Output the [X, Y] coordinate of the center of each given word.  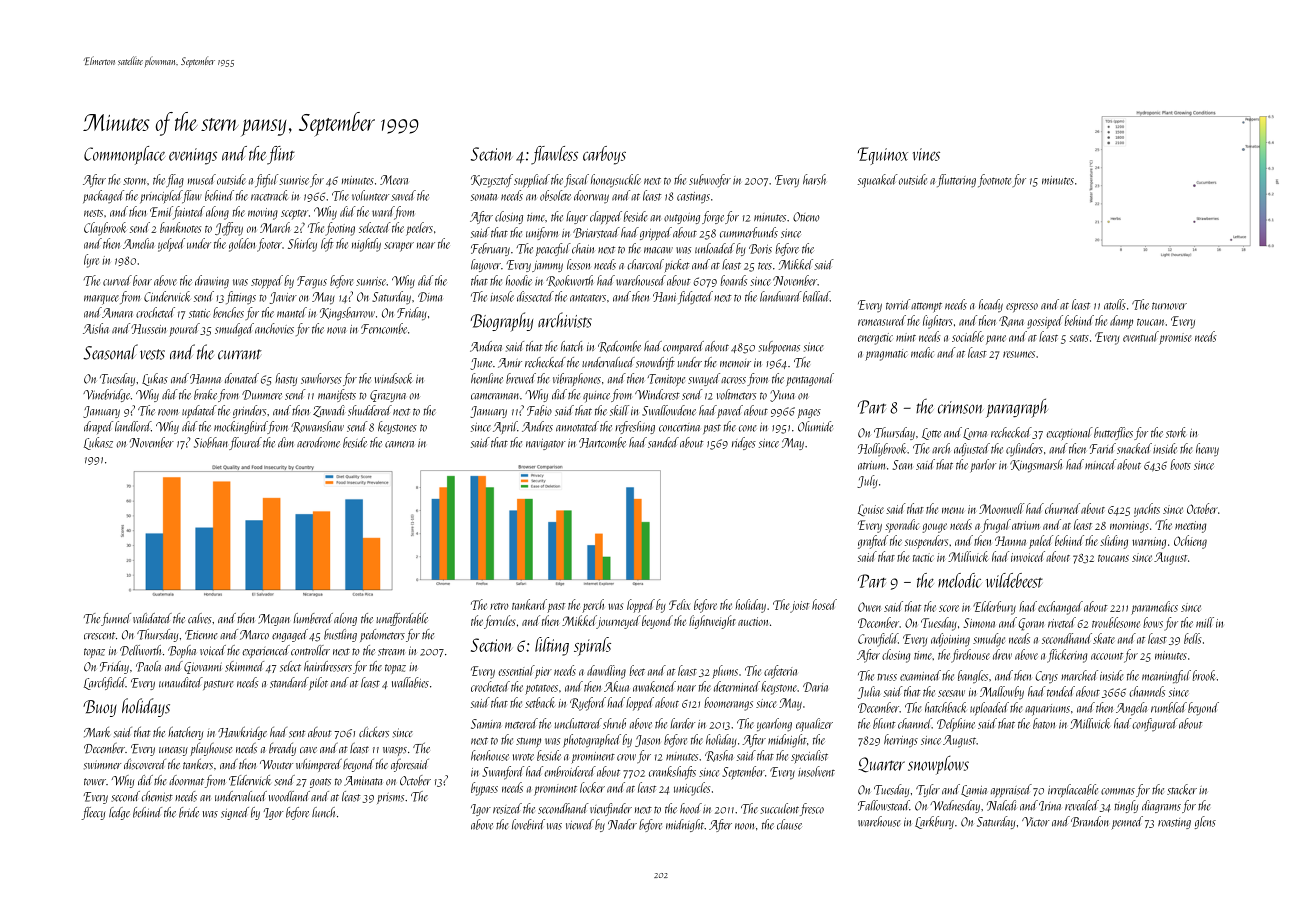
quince [596, 397]
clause [789, 824]
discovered [145, 764]
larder [683, 723]
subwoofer [710, 180]
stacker [1182, 789]
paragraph [1017, 408]
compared [683, 347]
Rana [1011, 321]
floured [245, 443]
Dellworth [141, 650]
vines [926, 154]
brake [205, 394]
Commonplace [124, 155]
